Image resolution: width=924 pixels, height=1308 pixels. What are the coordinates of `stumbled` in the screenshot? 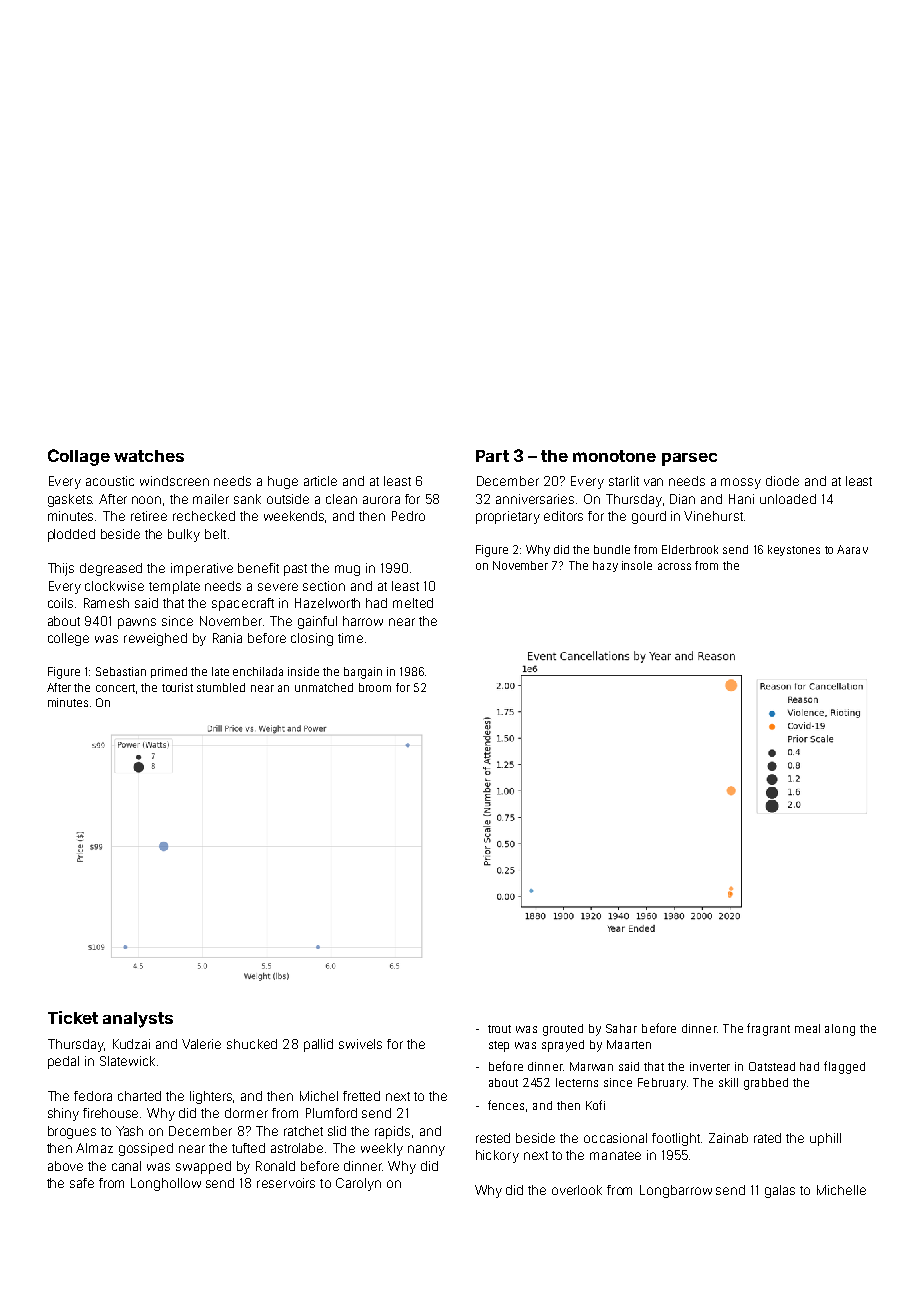 It's located at (221, 687).
